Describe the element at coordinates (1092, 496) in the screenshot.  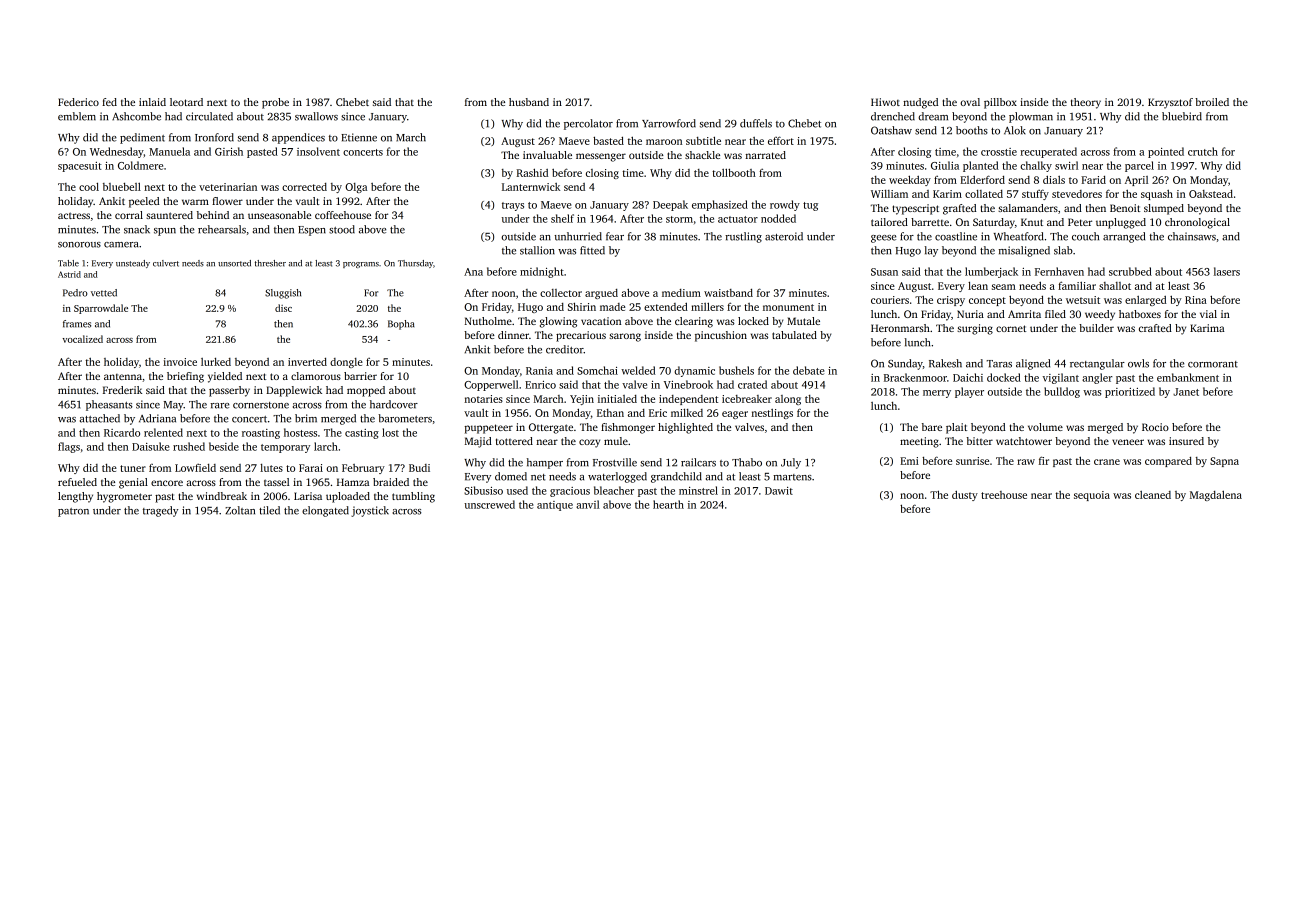
I see `sequoia` at that location.
